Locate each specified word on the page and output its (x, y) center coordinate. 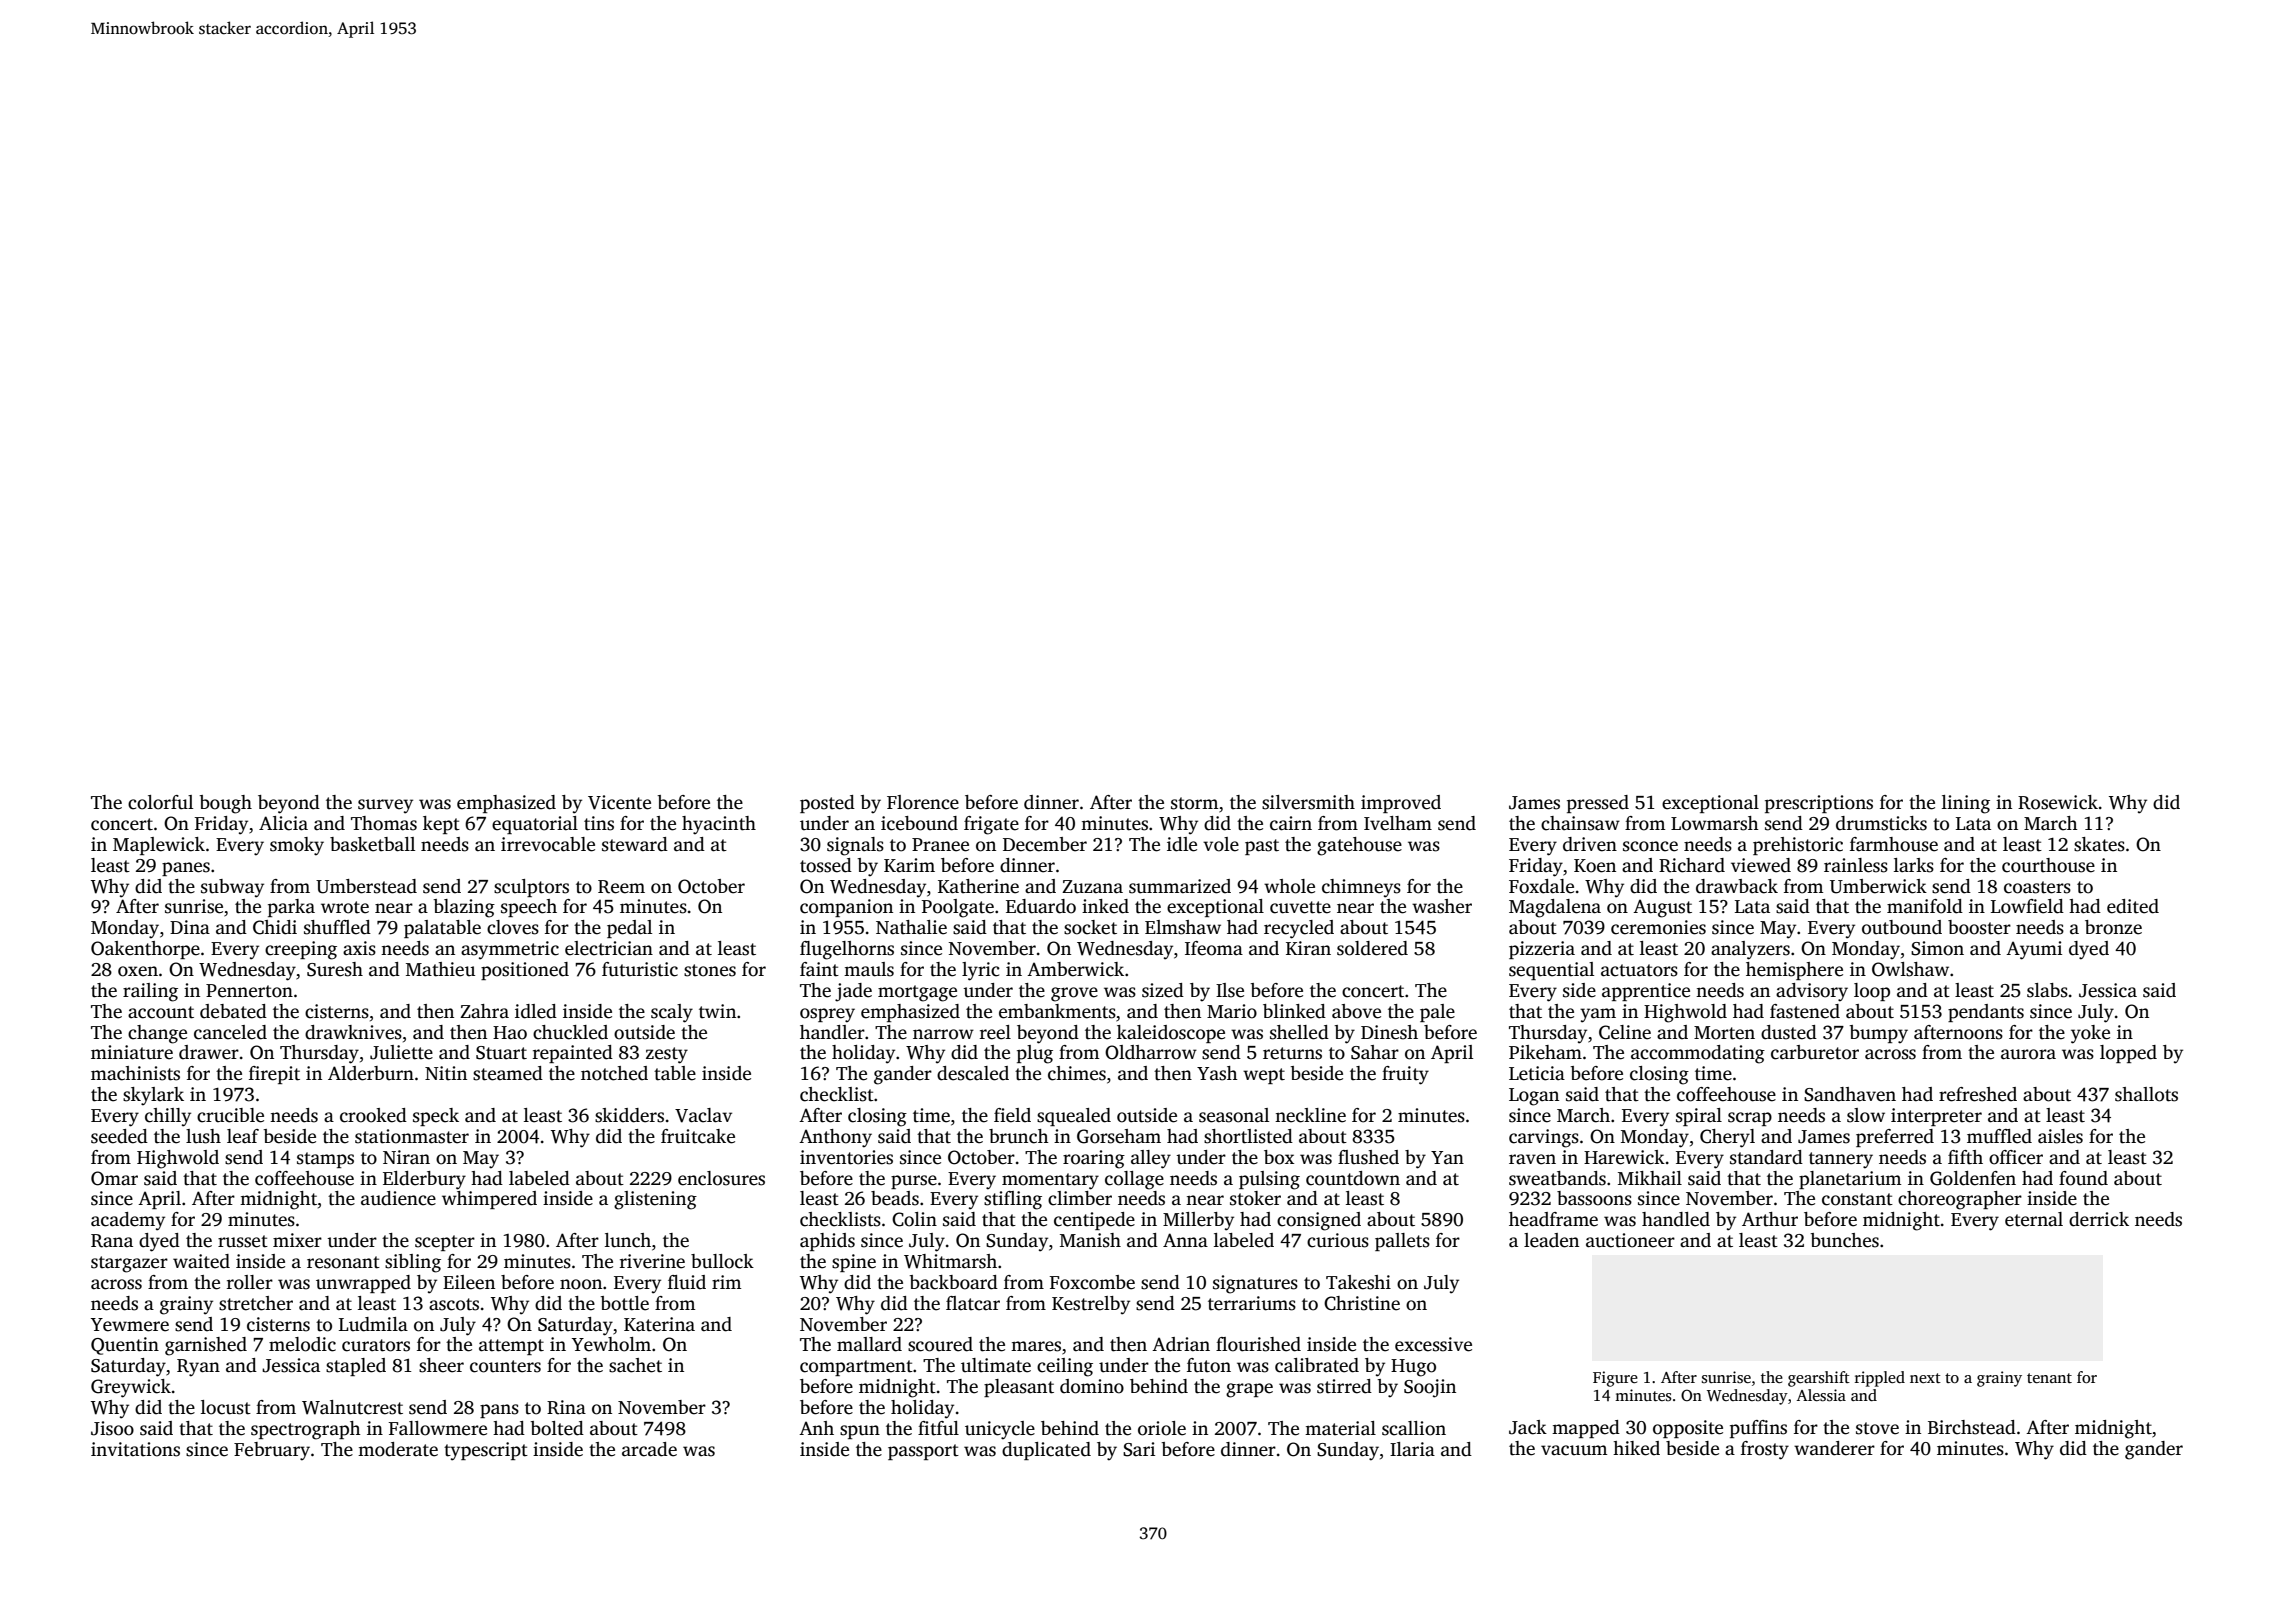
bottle (624, 1303)
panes (186, 869)
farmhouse (1894, 844)
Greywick (131, 1388)
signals (855, 846)
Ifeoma (1214, 948)
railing (150, 992)
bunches (1844, 1240)
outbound (1902, 927)
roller (250, 1282)
